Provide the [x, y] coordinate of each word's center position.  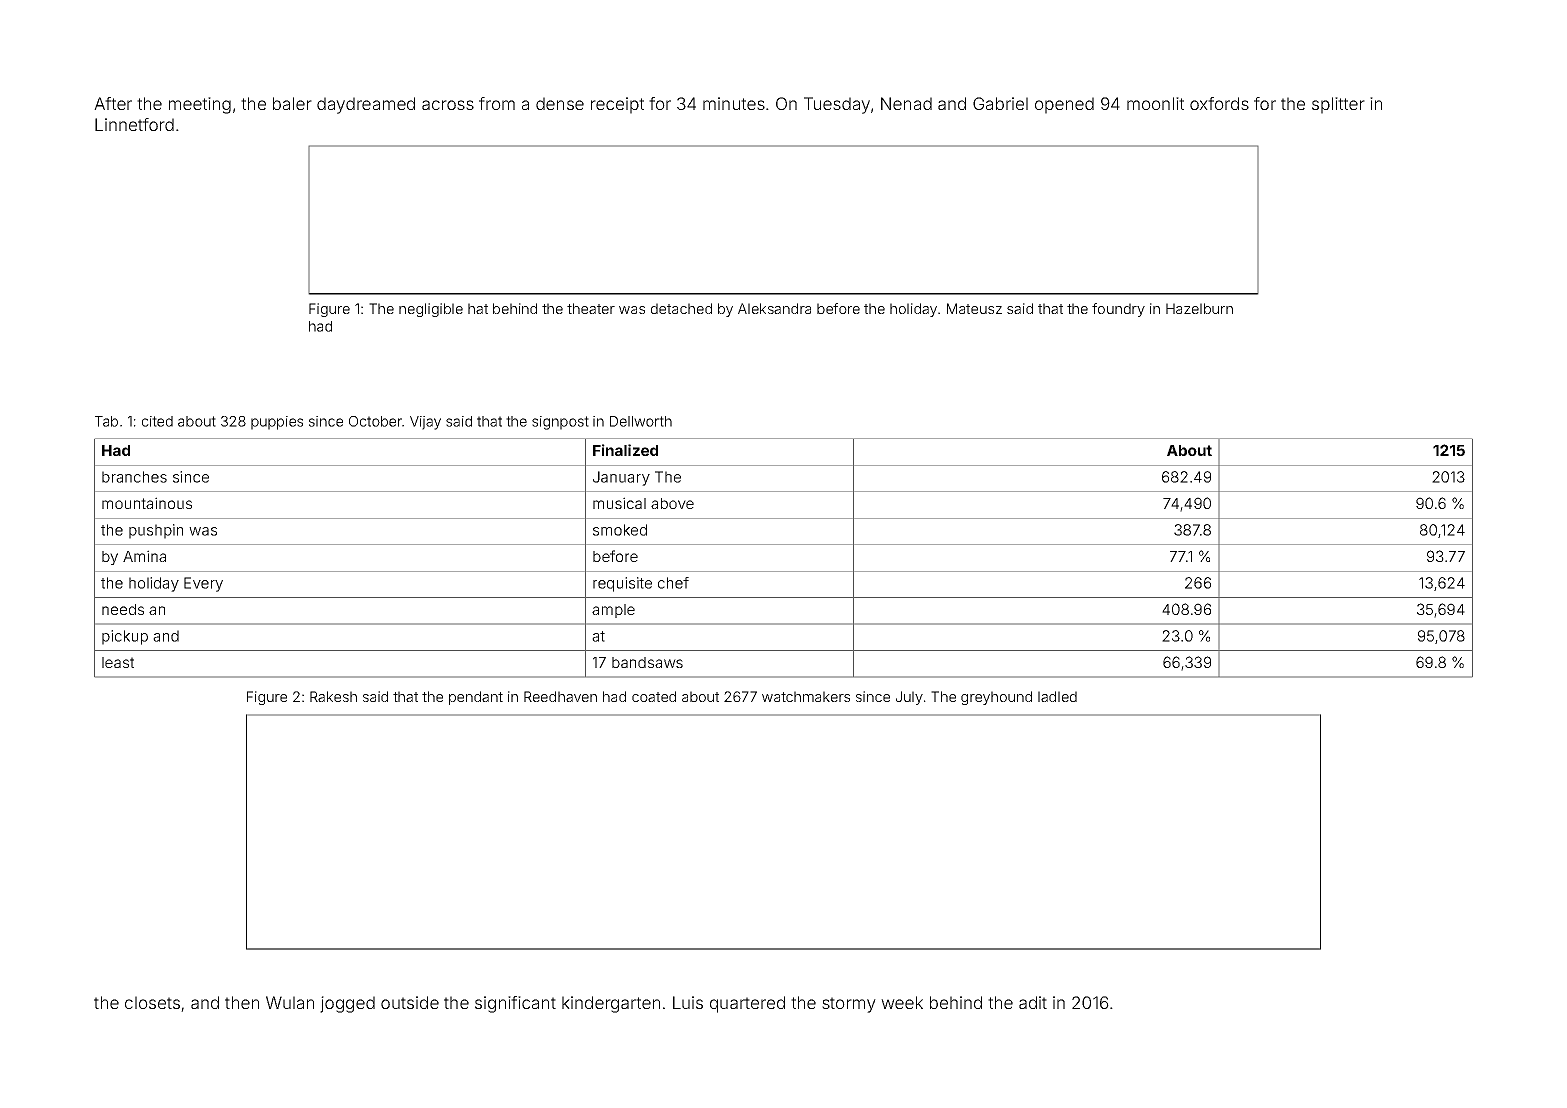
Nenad [906, 103]
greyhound [996, 698]
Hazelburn [1199, 308]
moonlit [1155, 103]
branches [134, 477]
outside [410, 1002]
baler [292, 103]
